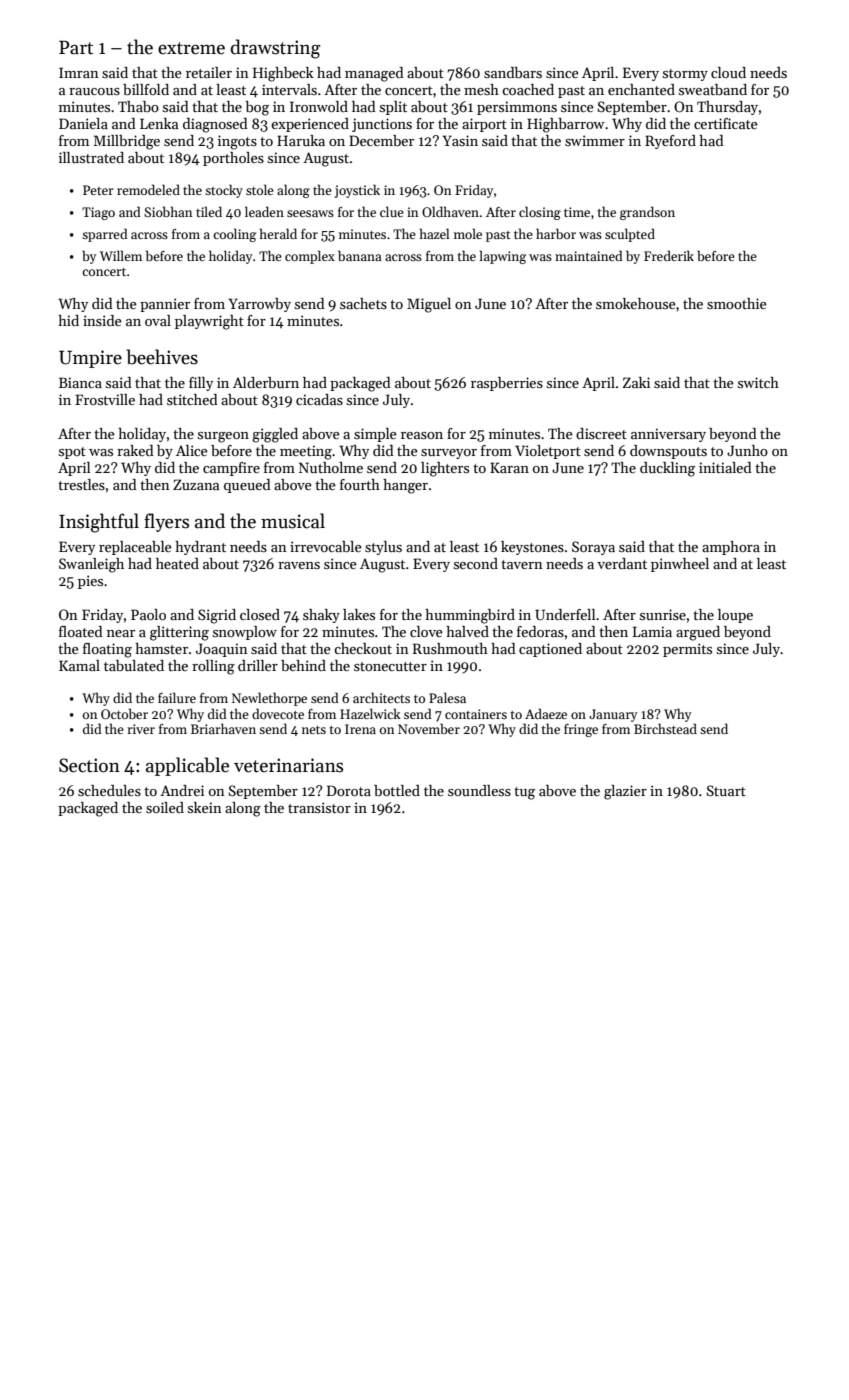  What do you see at coordinates (737, 303) in the document?
I see `smoothie` at bounding box center [737, 303].
